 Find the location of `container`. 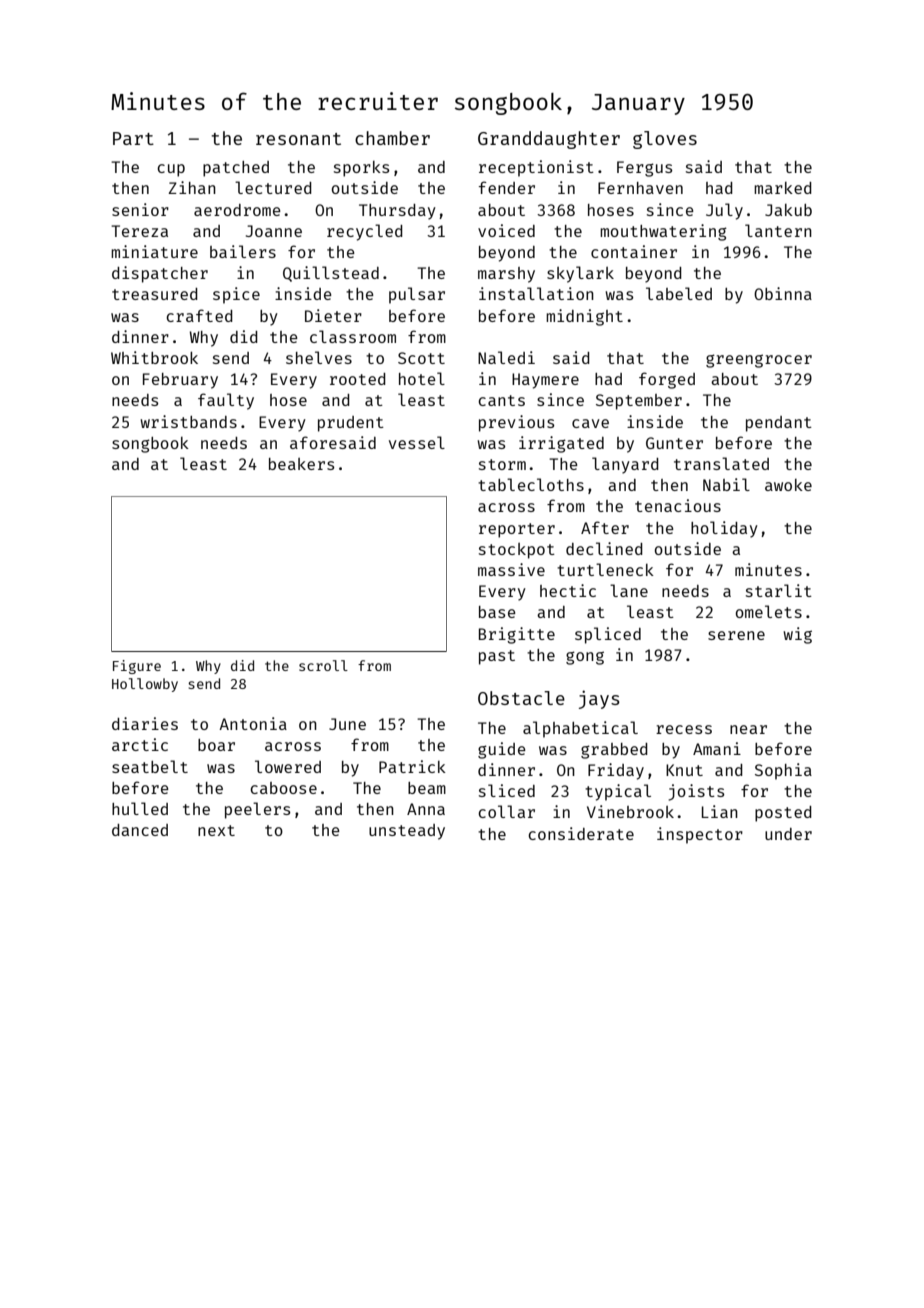

container is located at coordinates (634, 251).
